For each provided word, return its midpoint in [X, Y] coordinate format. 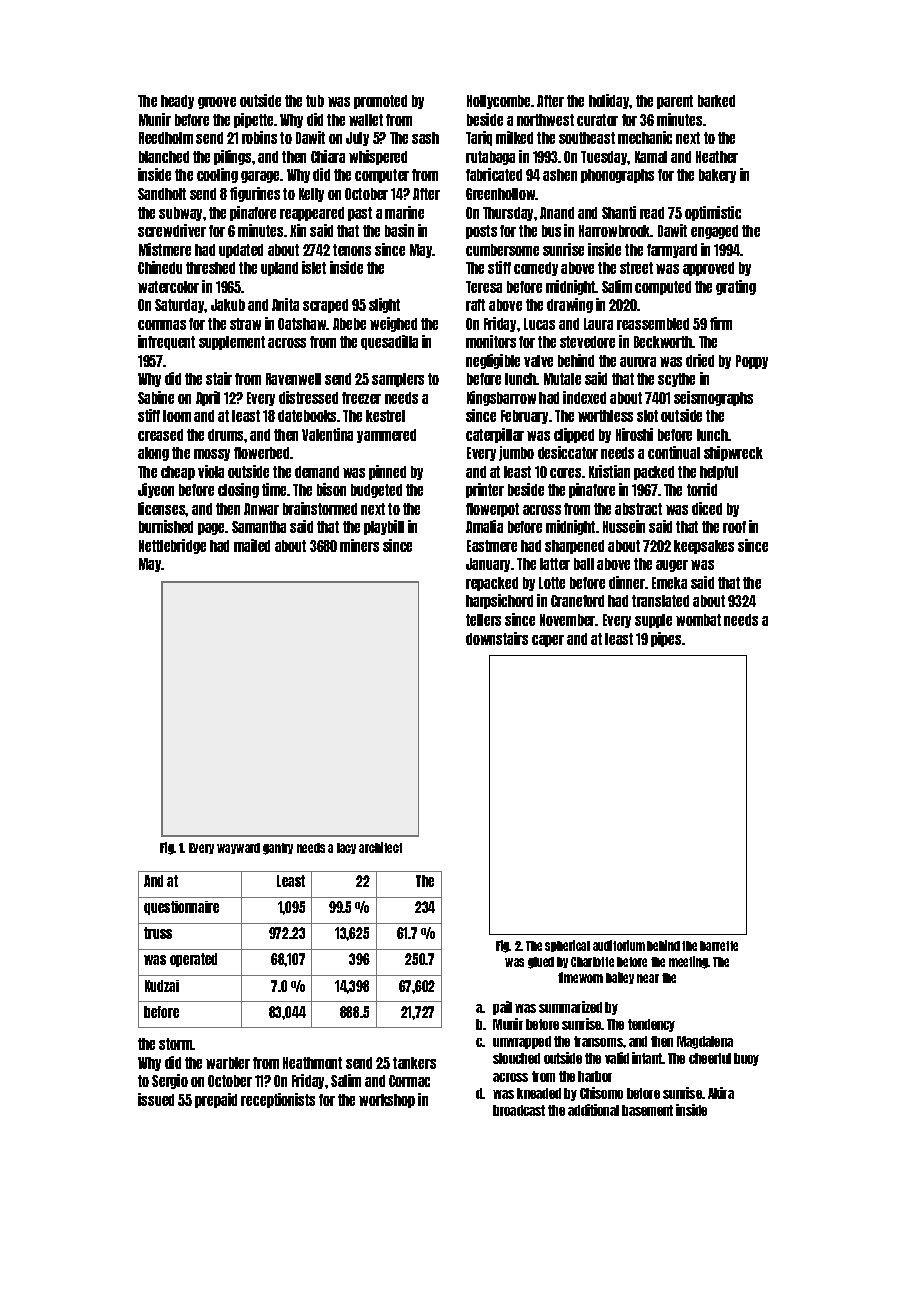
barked [716, 101]
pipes [666, 639]
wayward [238, 848]
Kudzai [162, 986]
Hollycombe [499, 102]
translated [660, 601]
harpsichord [499, 601]
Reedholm [166, 138]
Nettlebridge [172, 546]
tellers [483, 620]
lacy [346, 848]
